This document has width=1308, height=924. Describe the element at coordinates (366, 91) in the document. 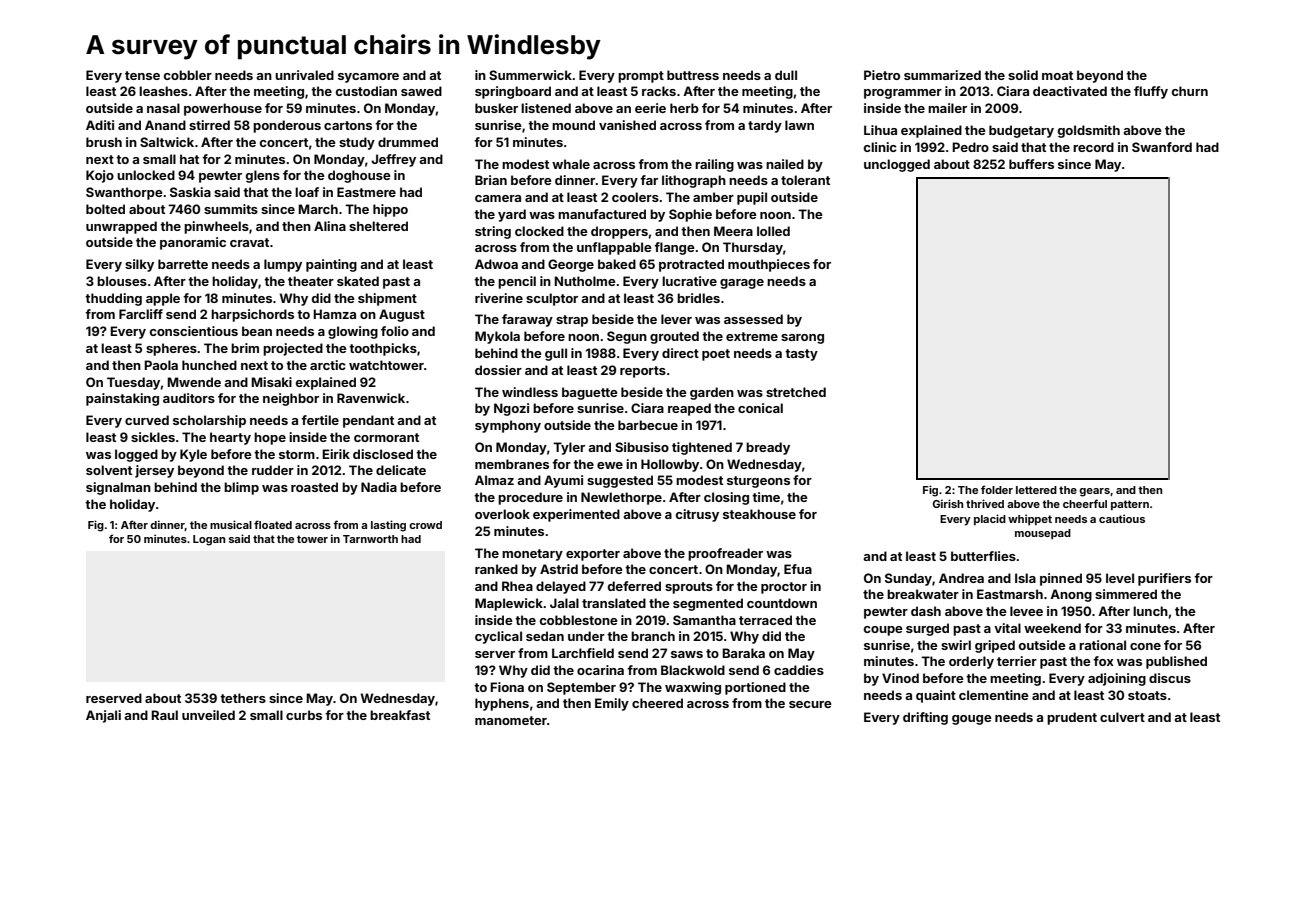

I see `custodian` at that location.
